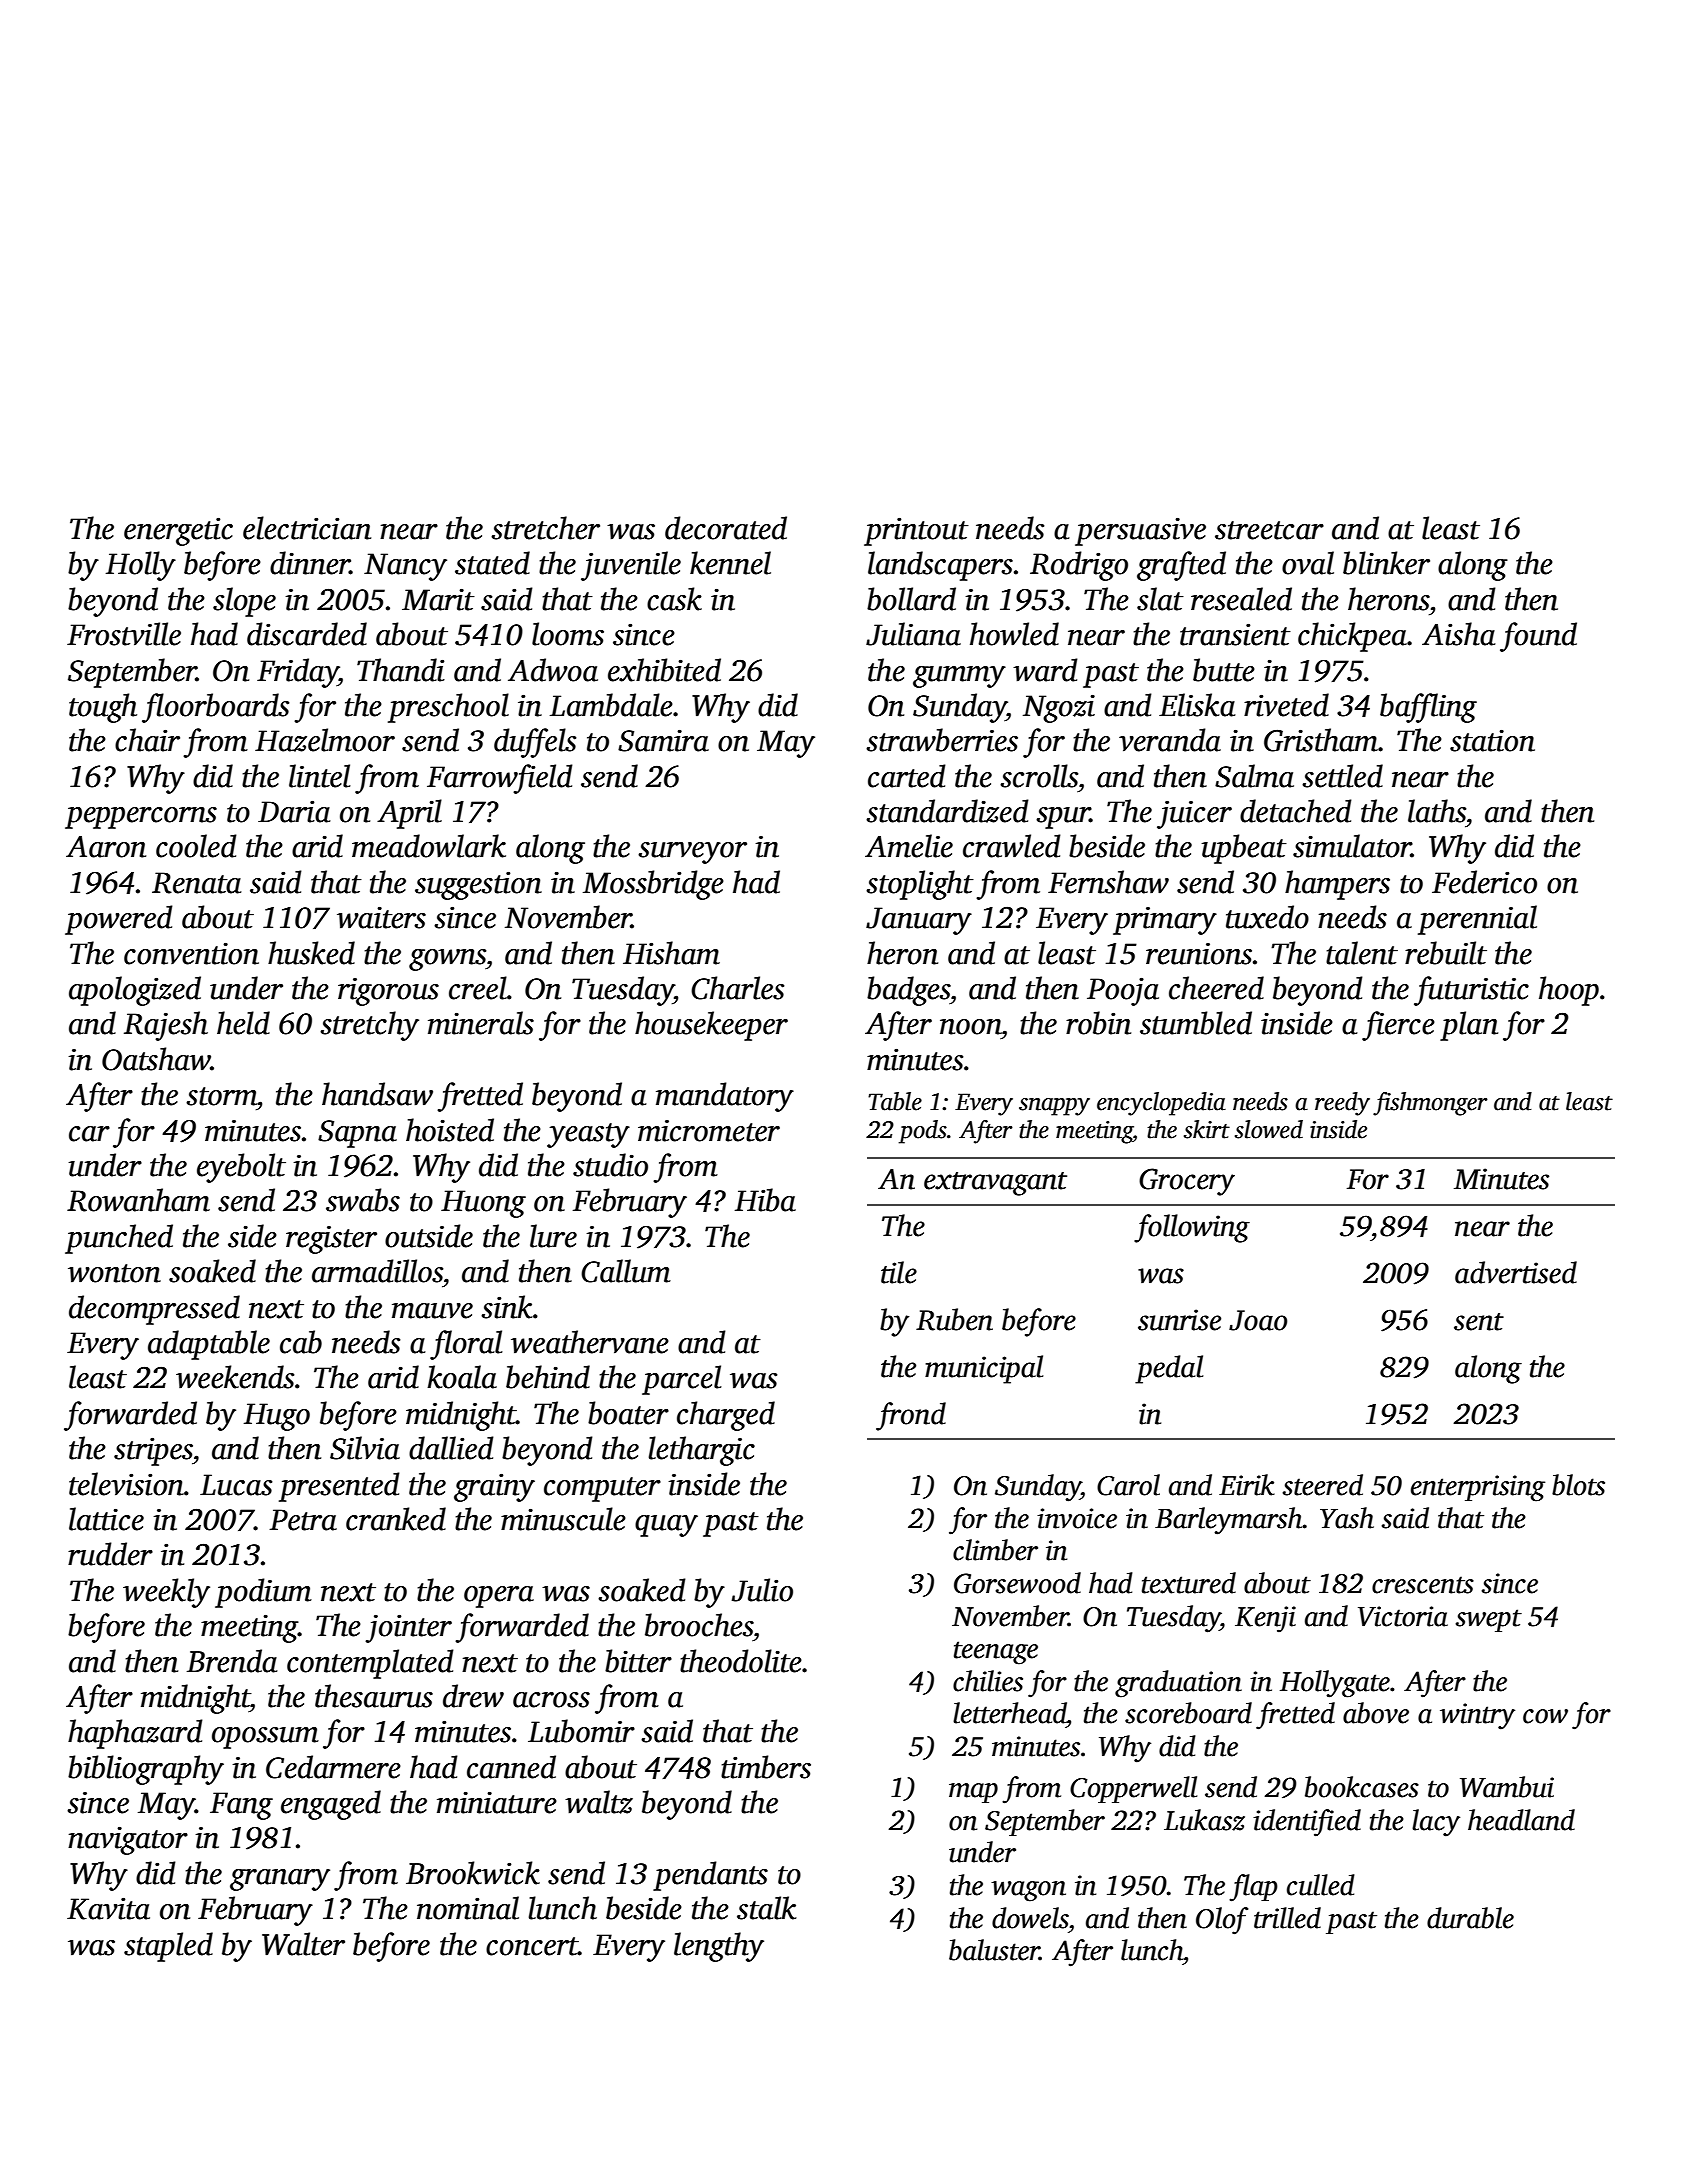 The height and width of the image is (2178, 1683). What do you see at coordinates (1492, 741) in the image?
I see `station` at bounding box center [1492, 741].
